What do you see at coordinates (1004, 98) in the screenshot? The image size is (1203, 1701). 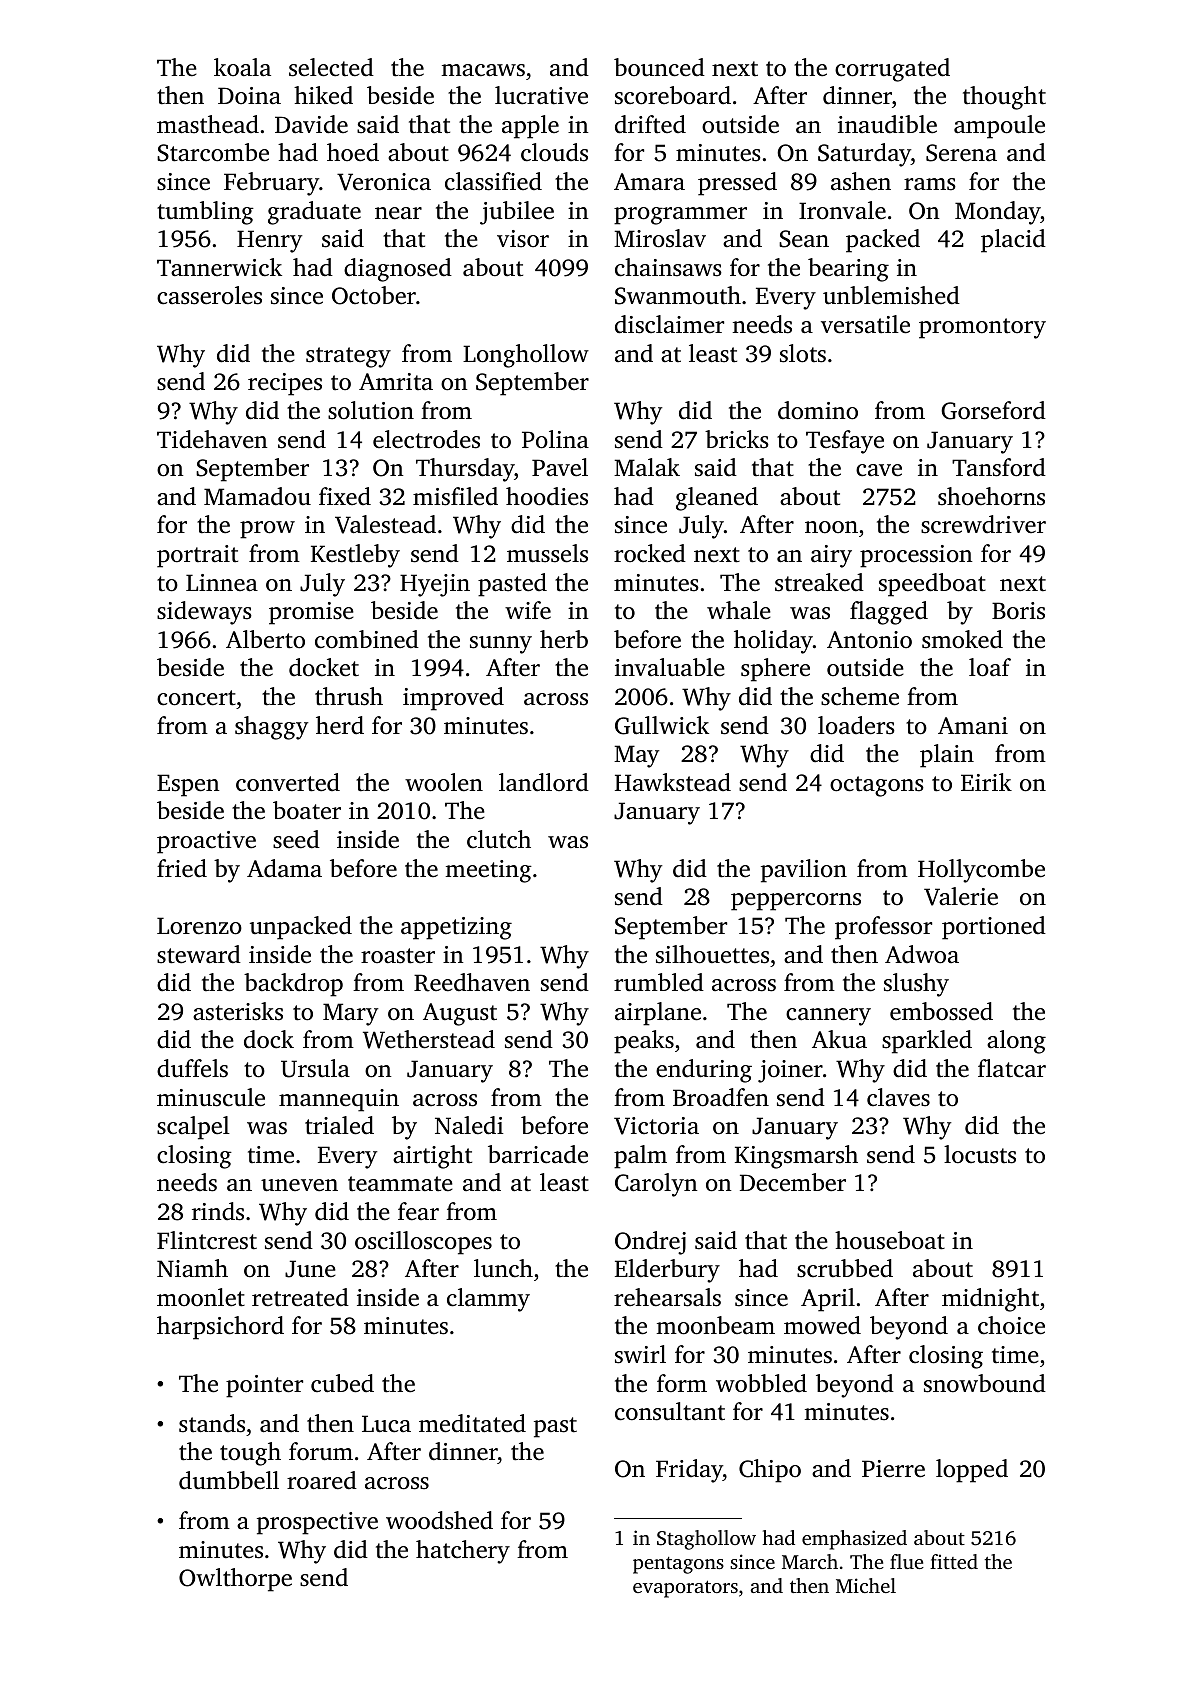 I see `thought` at bounding box center [1004, 98].
